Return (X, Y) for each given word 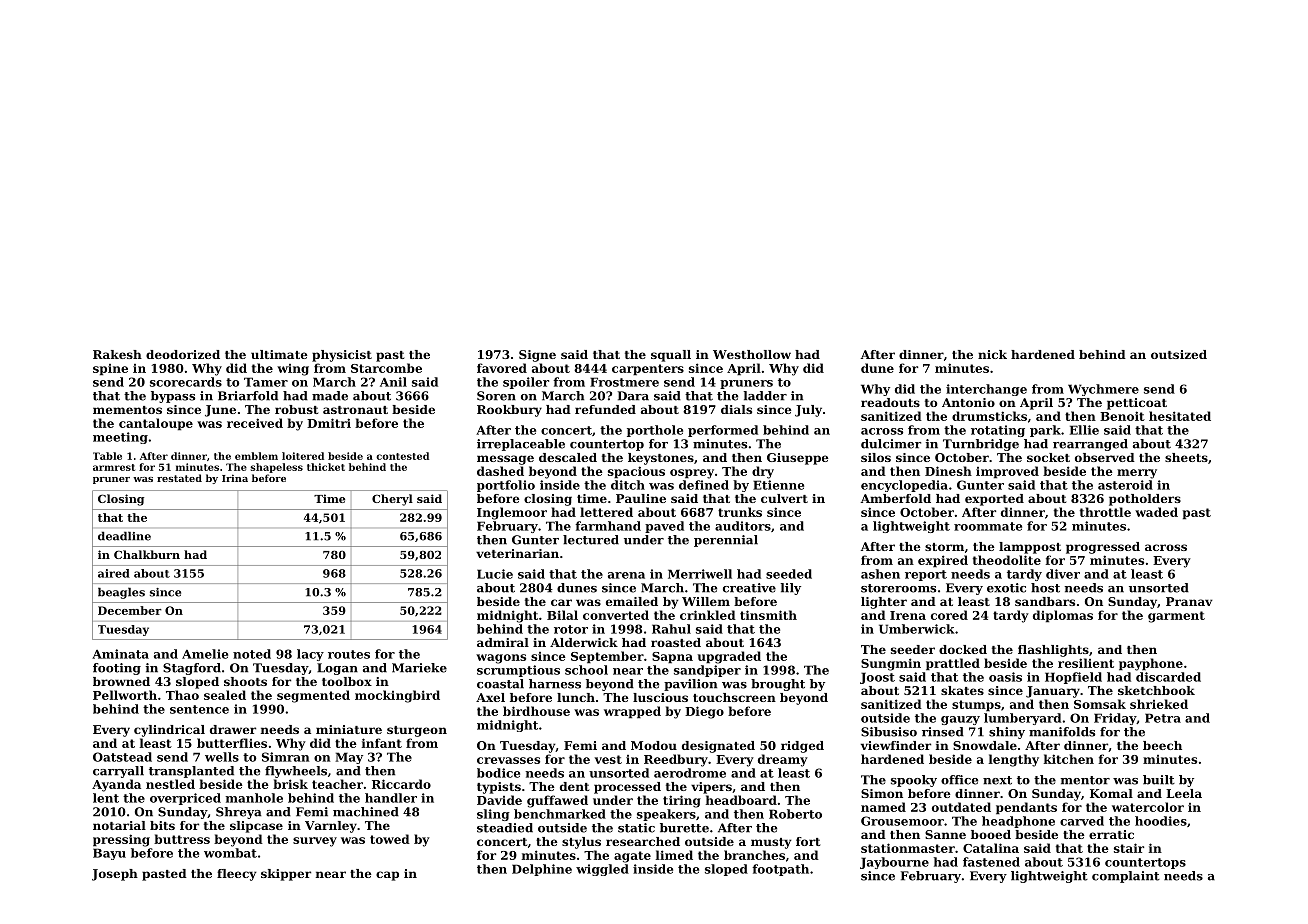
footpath (780, 870)
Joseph (115, 875)
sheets (1186, 457)
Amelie (205, 654)
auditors (743, 526)
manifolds (1062, 732)
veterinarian (517, 553)
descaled (568, 457)
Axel (490, 697)
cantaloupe (156, 424)
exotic (1006, 588)
